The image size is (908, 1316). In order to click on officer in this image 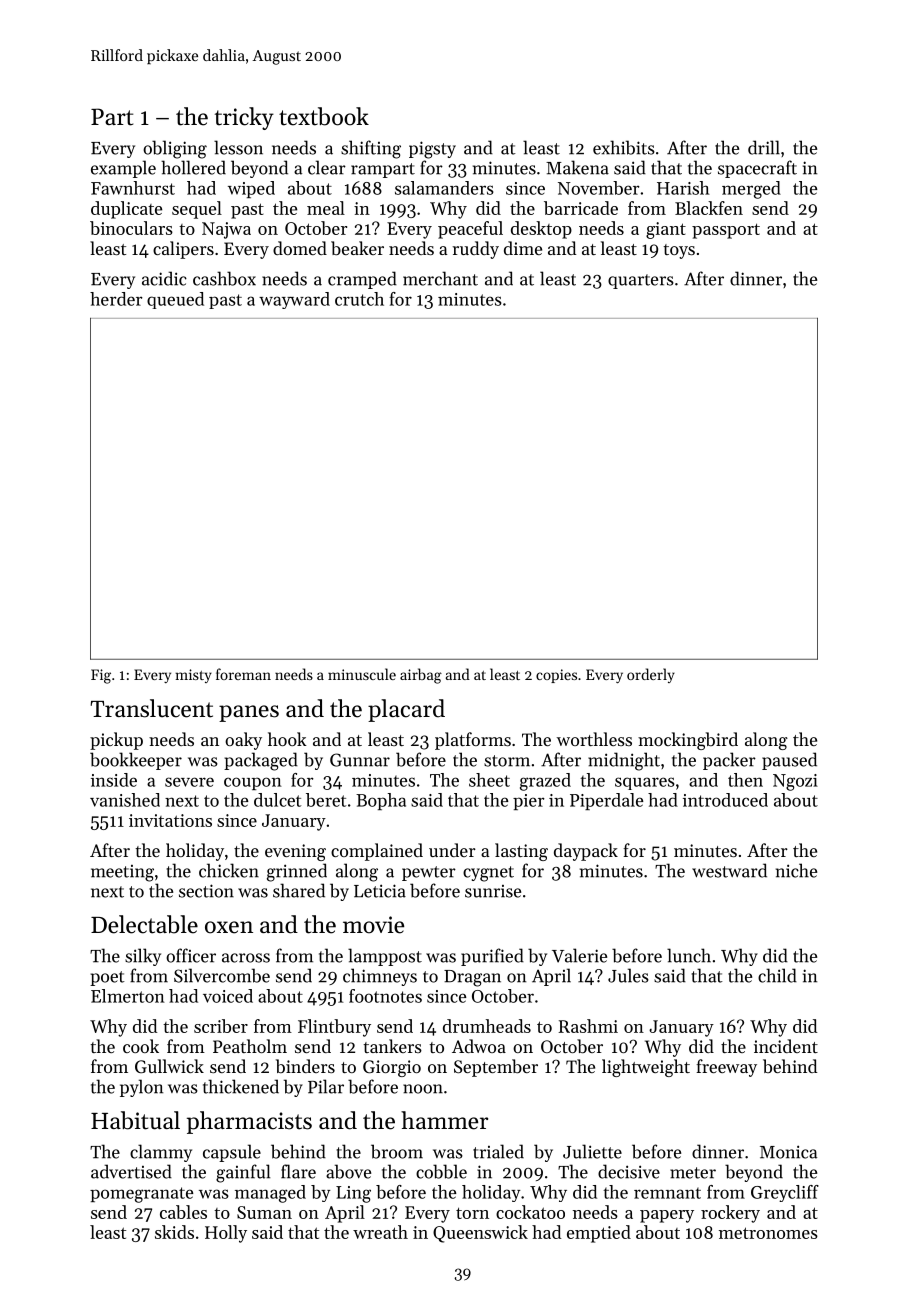, I will do `click(191, 955)`.
